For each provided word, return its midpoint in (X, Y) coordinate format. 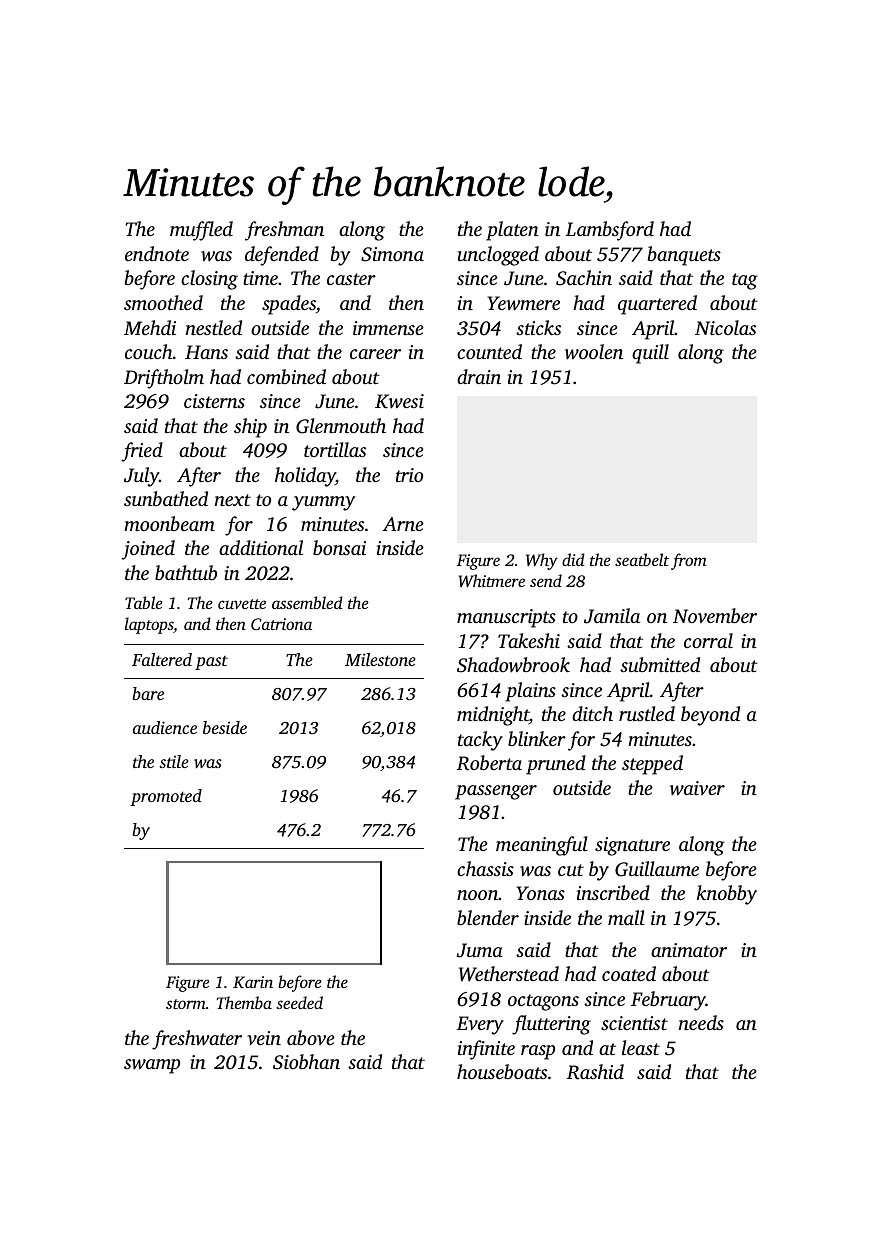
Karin (253, 982)
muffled (201, 231)
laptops (149, 625)
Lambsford (609, 231)
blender (488, 917)
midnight (493, 716)
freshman (284, 231)
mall (626, 917)
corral (708, 640)
